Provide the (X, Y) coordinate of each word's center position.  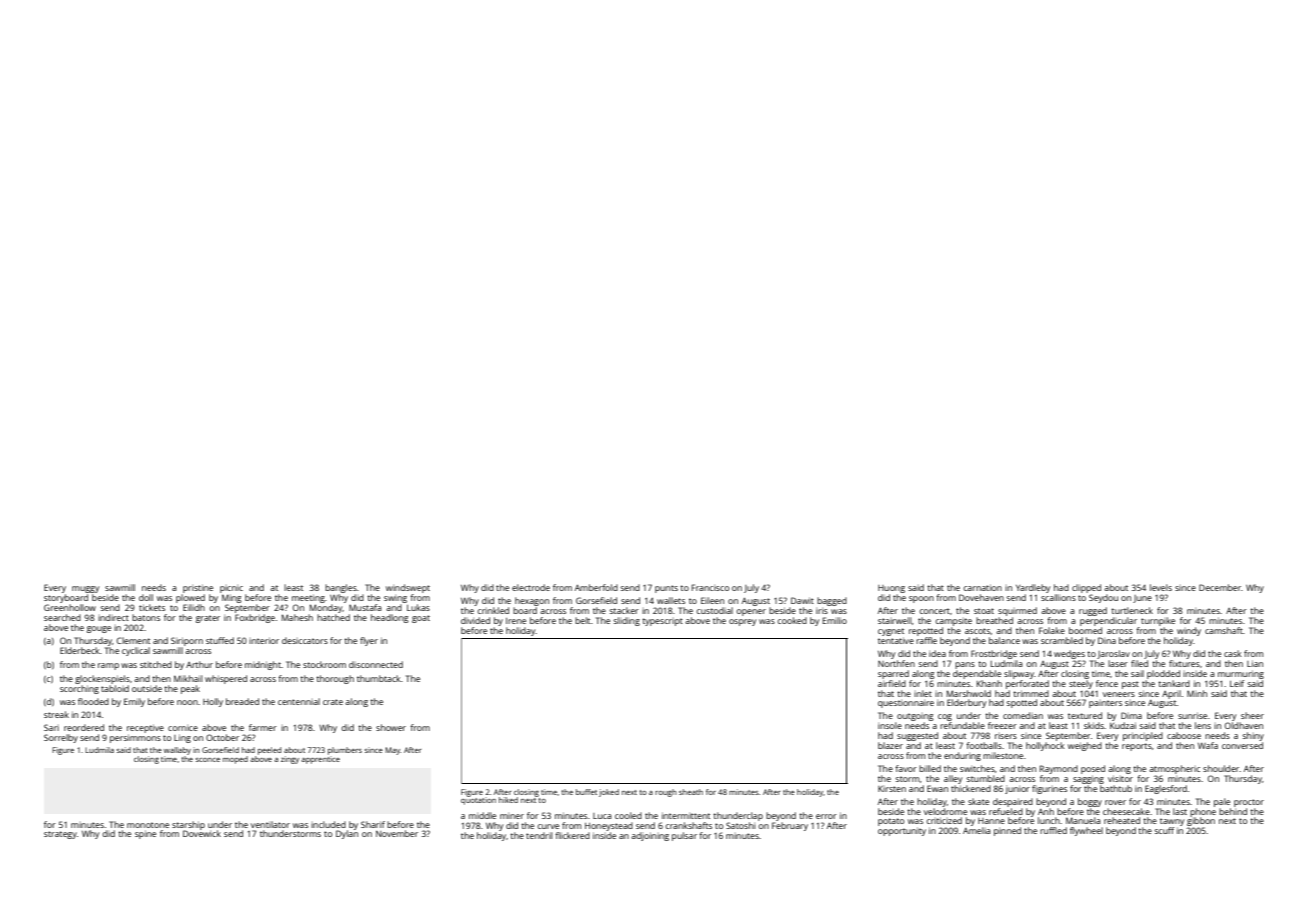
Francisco (710, 587)
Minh (1197, 693)
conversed (1242, 745)
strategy (60, 835)
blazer (890, 745)
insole (890, 725)
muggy (85, 589)
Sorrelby (61, 738)
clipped (1086, 588)
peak (190, 689)
